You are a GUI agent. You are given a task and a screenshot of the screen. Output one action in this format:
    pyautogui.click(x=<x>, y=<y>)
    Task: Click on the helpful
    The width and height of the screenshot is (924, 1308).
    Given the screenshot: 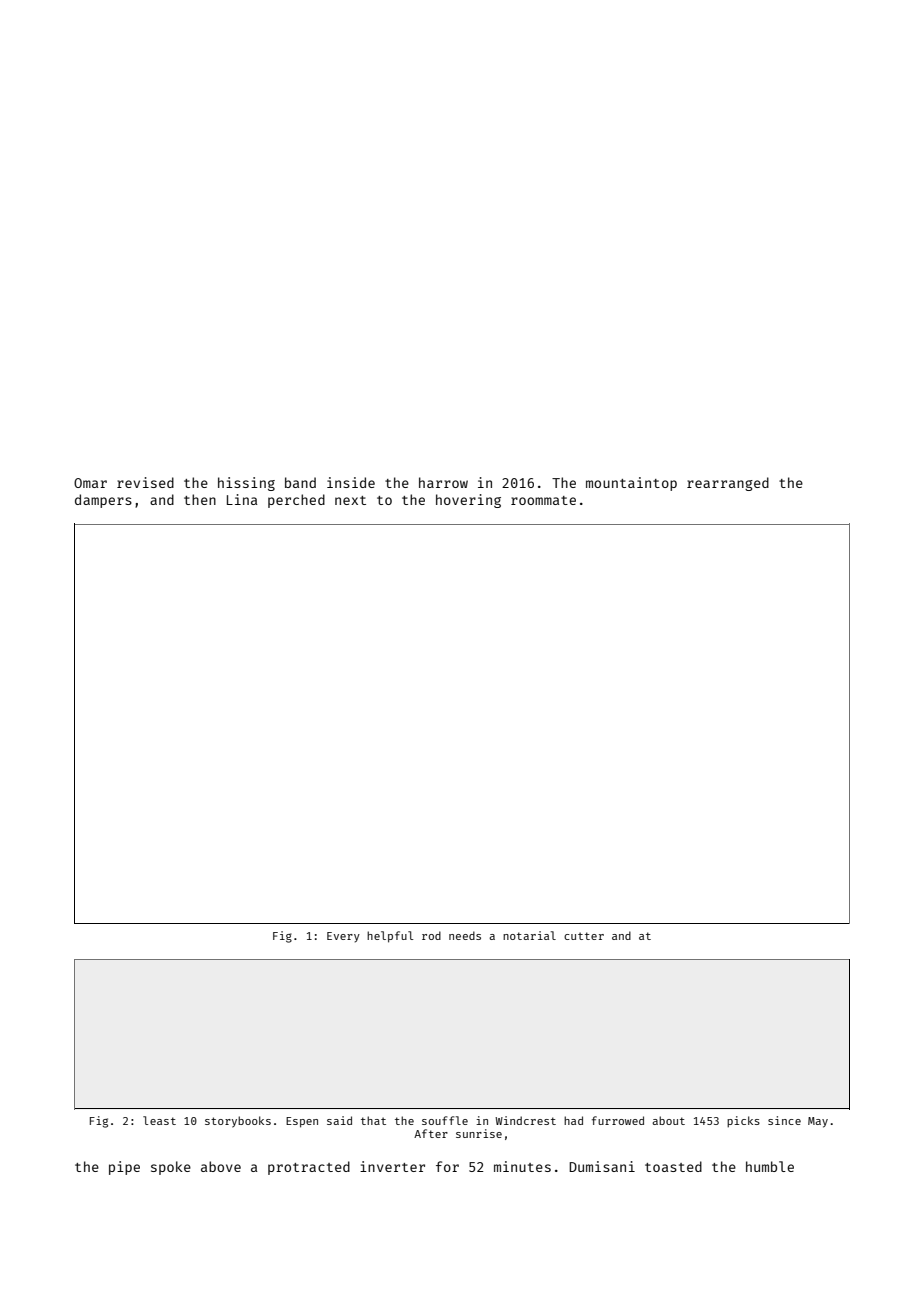 What is the action you would take?
    pyautogui.click(x=390, y=937)
